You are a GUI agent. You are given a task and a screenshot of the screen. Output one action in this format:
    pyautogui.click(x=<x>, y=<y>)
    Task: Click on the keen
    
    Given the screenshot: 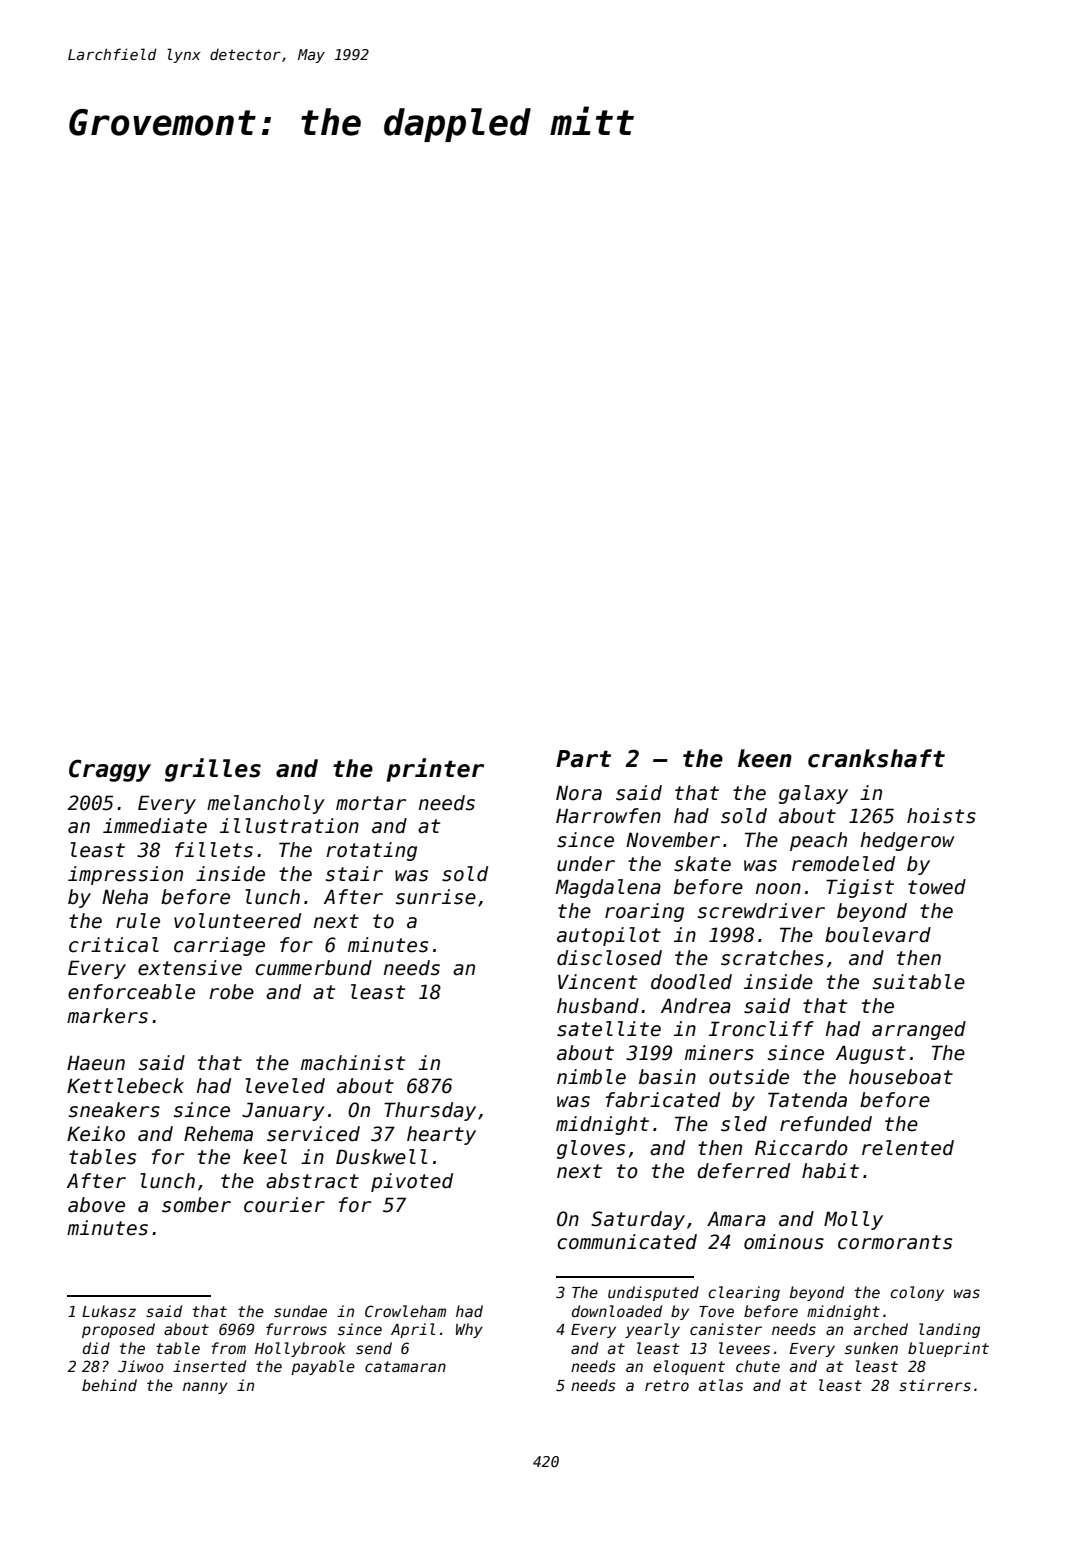 What is the action you would take?
    pyautogui.click(x=765, y=758)
